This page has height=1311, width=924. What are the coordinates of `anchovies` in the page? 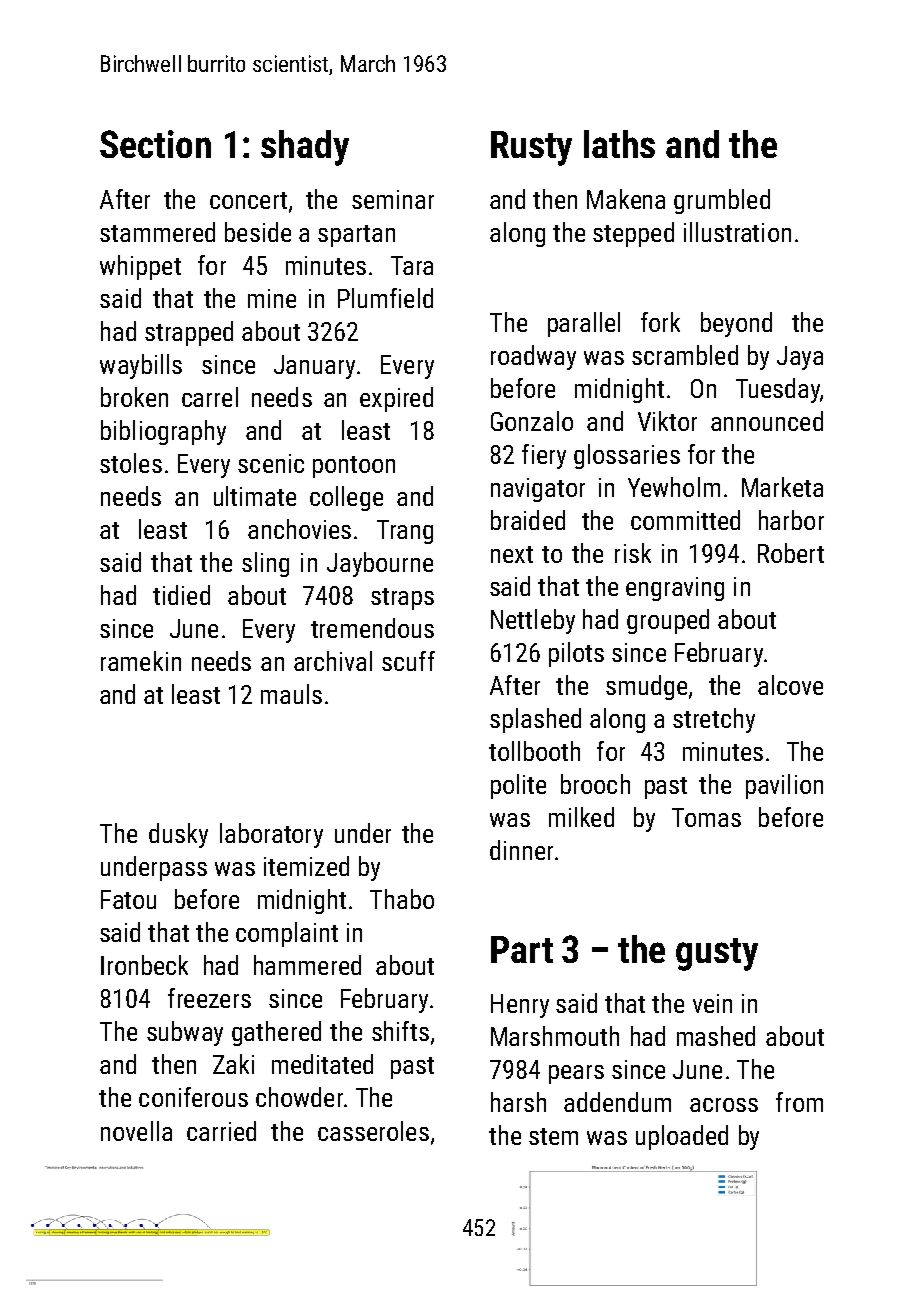 It's located at (299, 529).
